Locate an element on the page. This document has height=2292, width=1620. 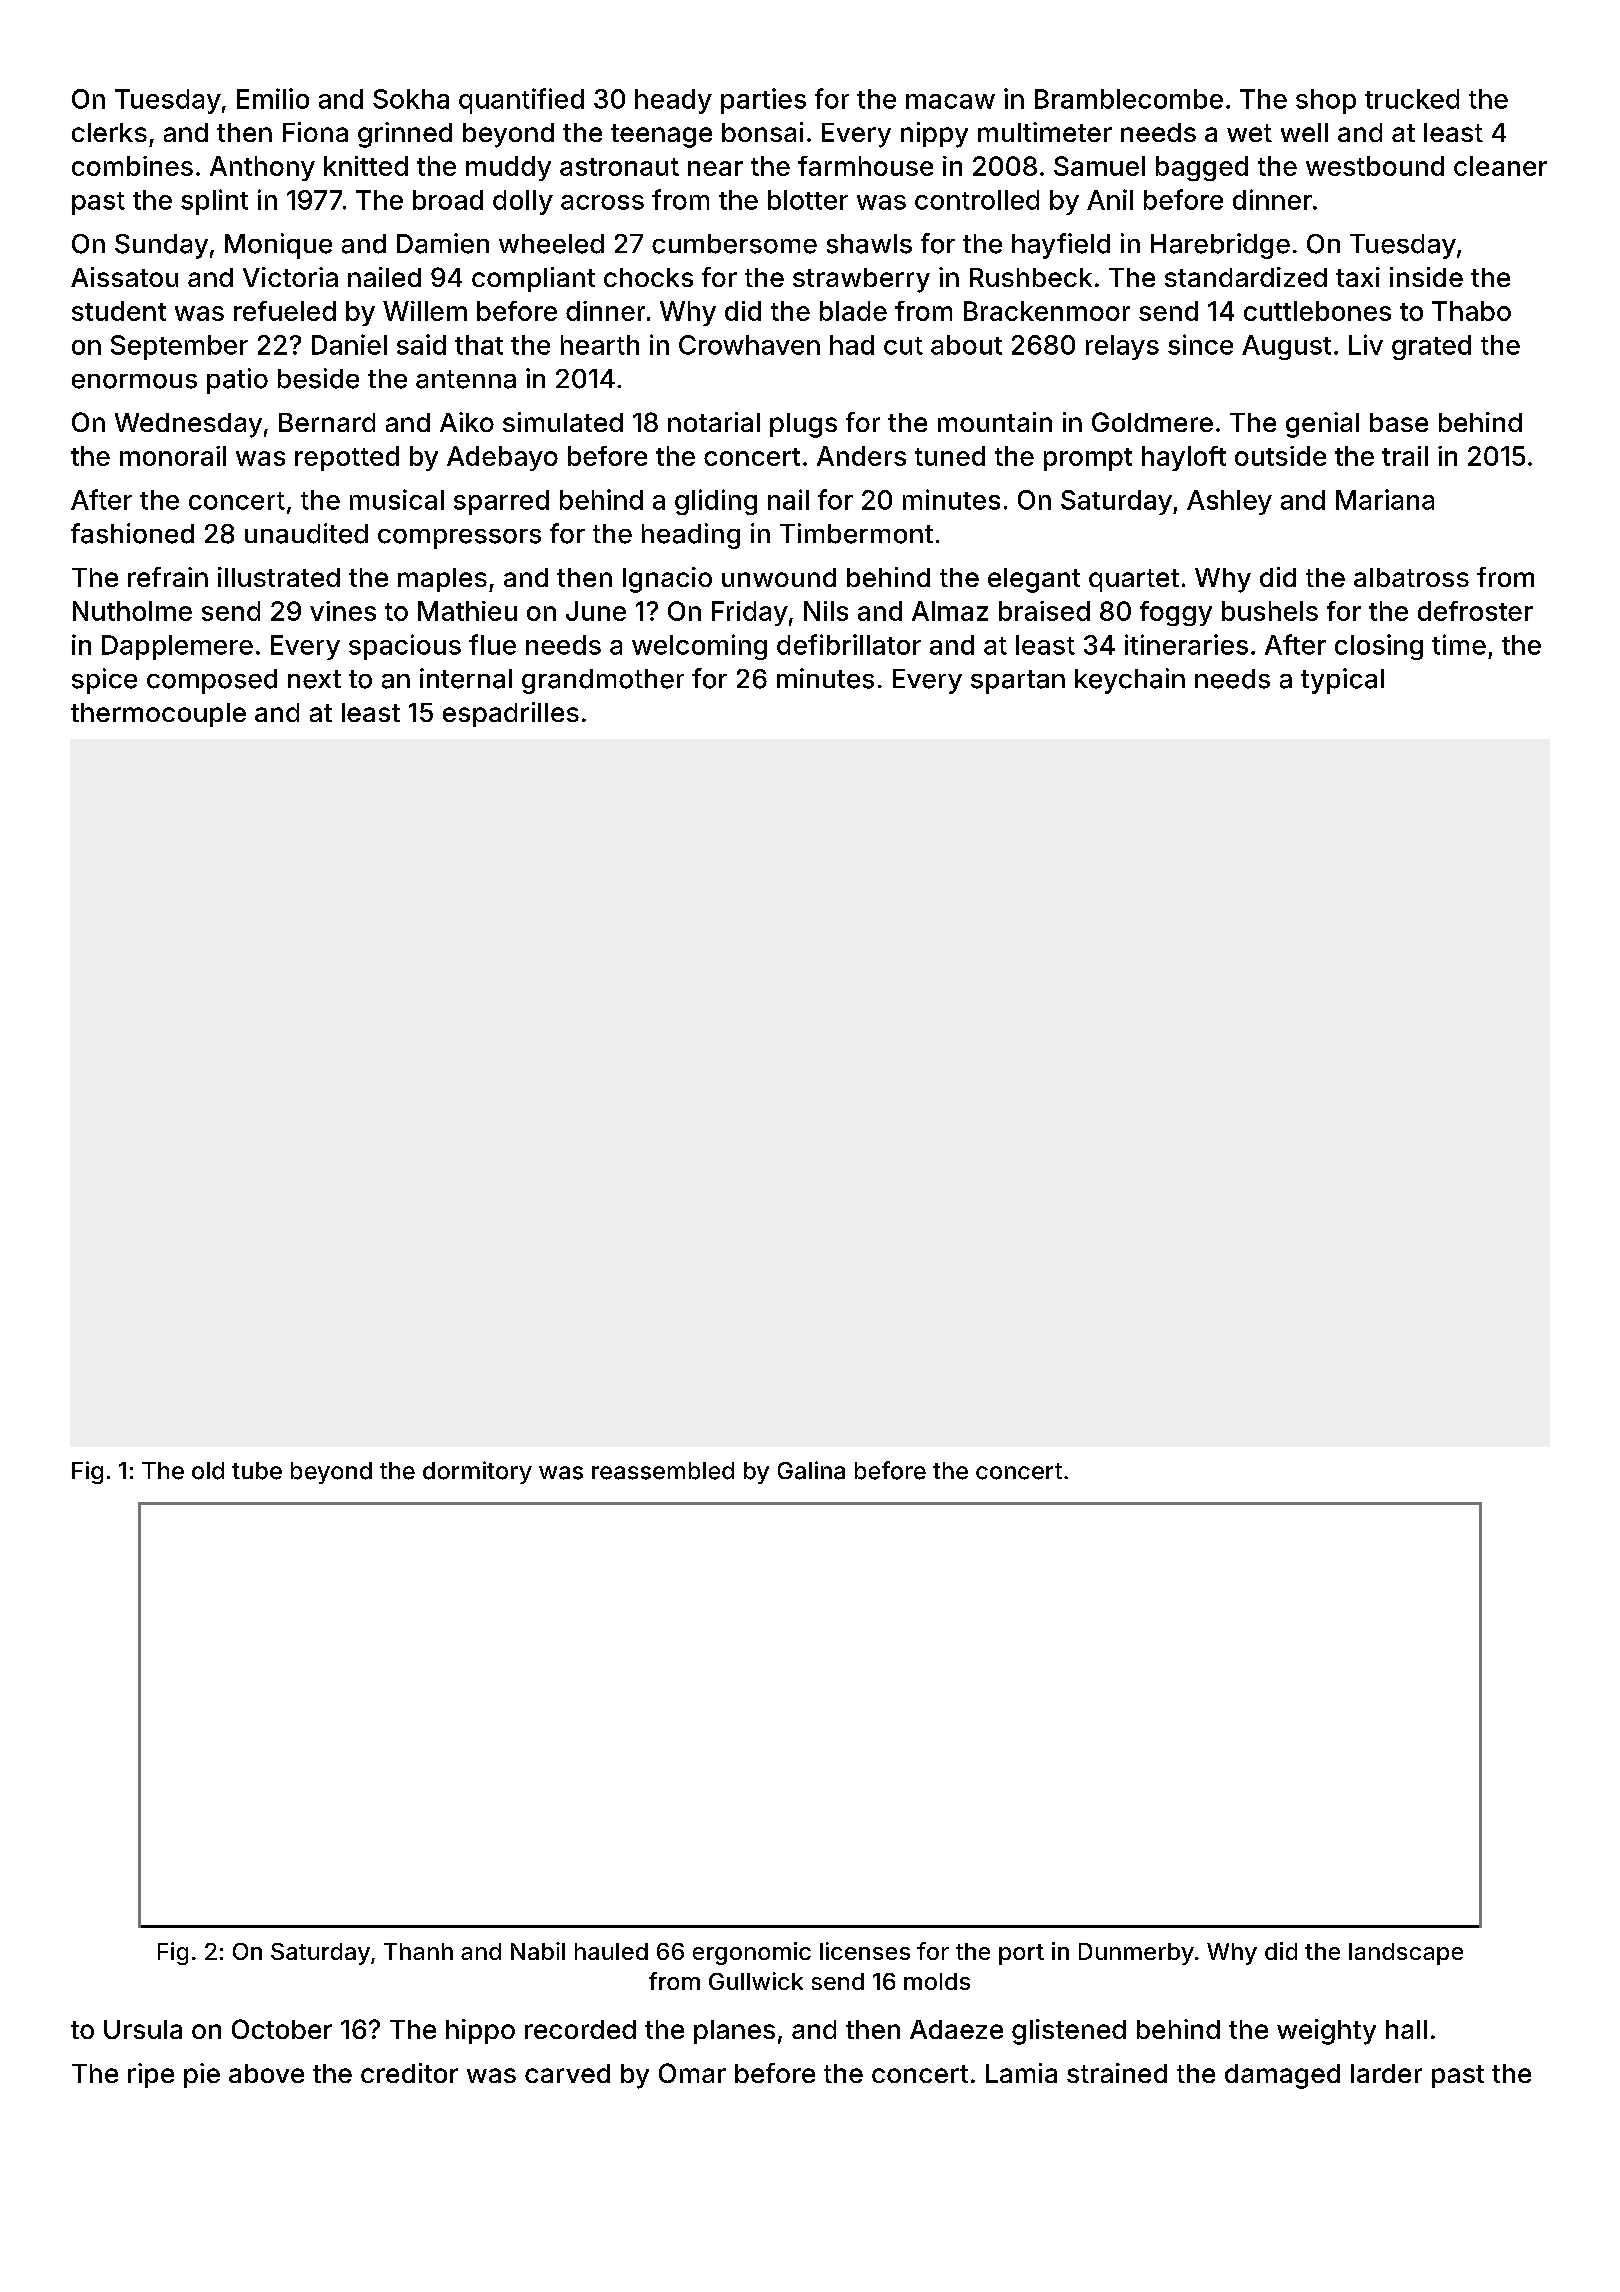
keychain is located at coordinates (1130, 681).
